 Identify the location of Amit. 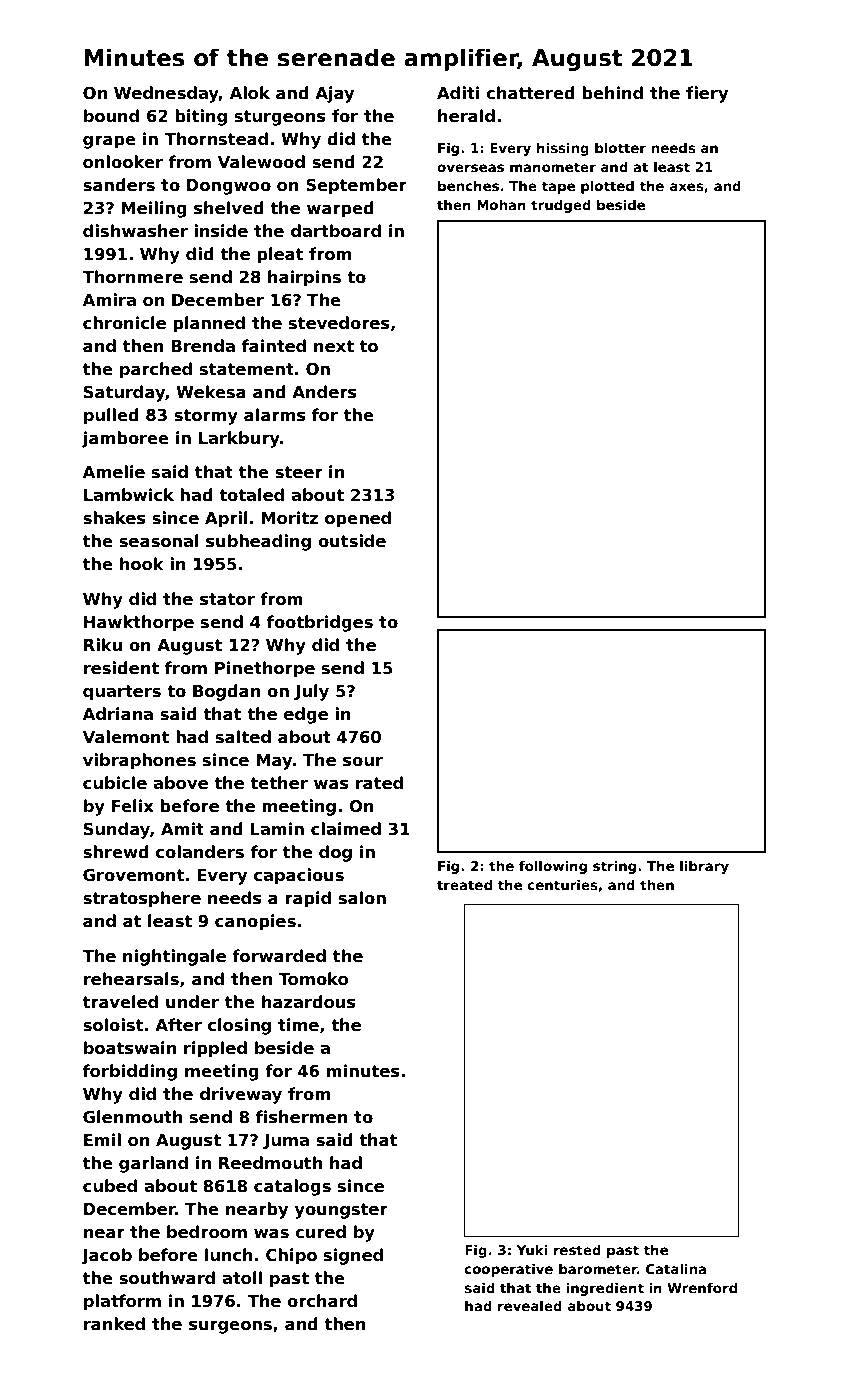
(182, 828).
